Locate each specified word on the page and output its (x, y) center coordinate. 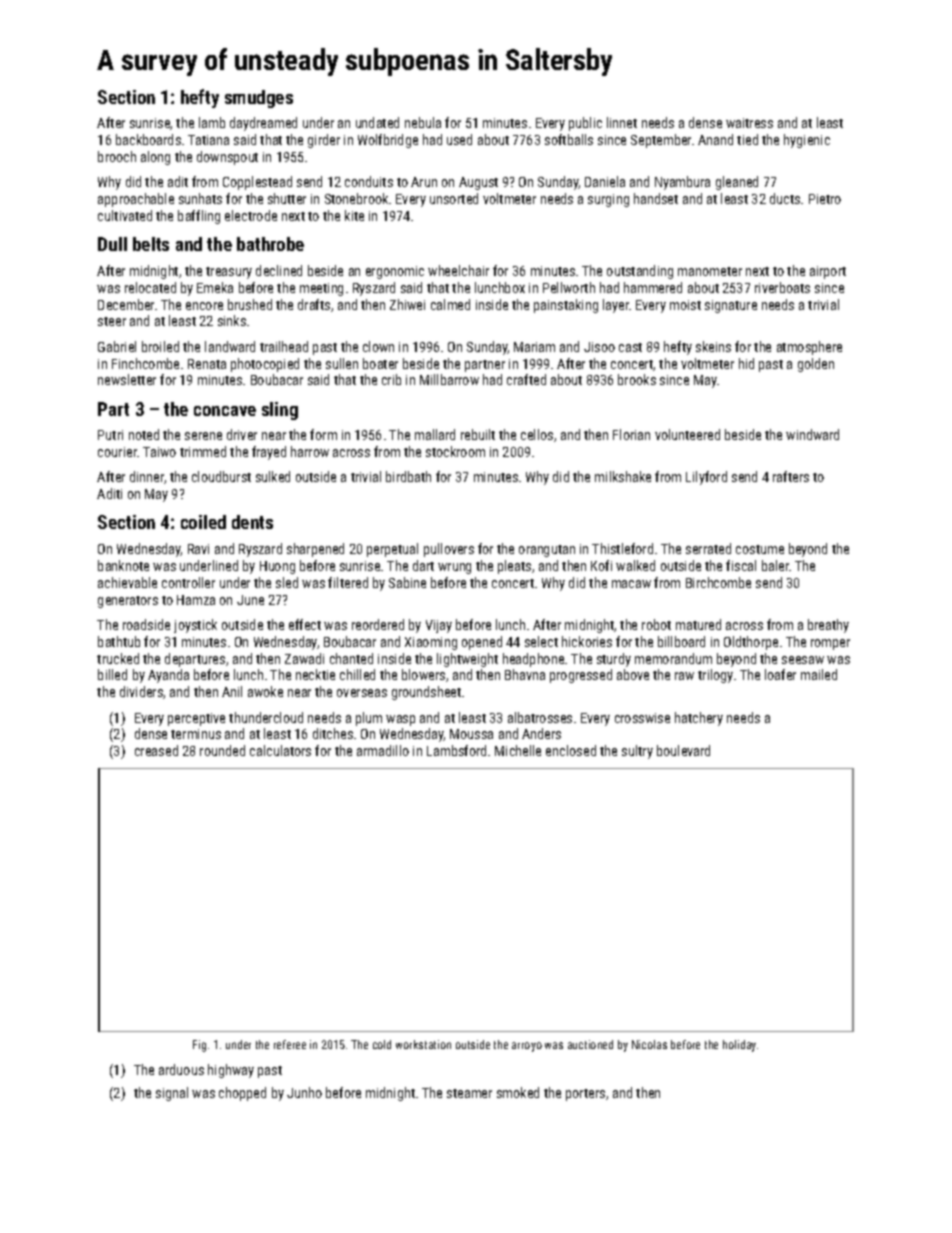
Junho (304, 1092)
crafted (526, 379)
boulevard (683, 750)
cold (382, 1044)
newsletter (127, 379)
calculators (280, 750)
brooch (117, 156)
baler (775, 565)
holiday (739, 1046)
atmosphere (809, 348)
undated (377, 122)
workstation (423, 1044)
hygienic (807, 141)
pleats (514, 567)
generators (128, 602)
